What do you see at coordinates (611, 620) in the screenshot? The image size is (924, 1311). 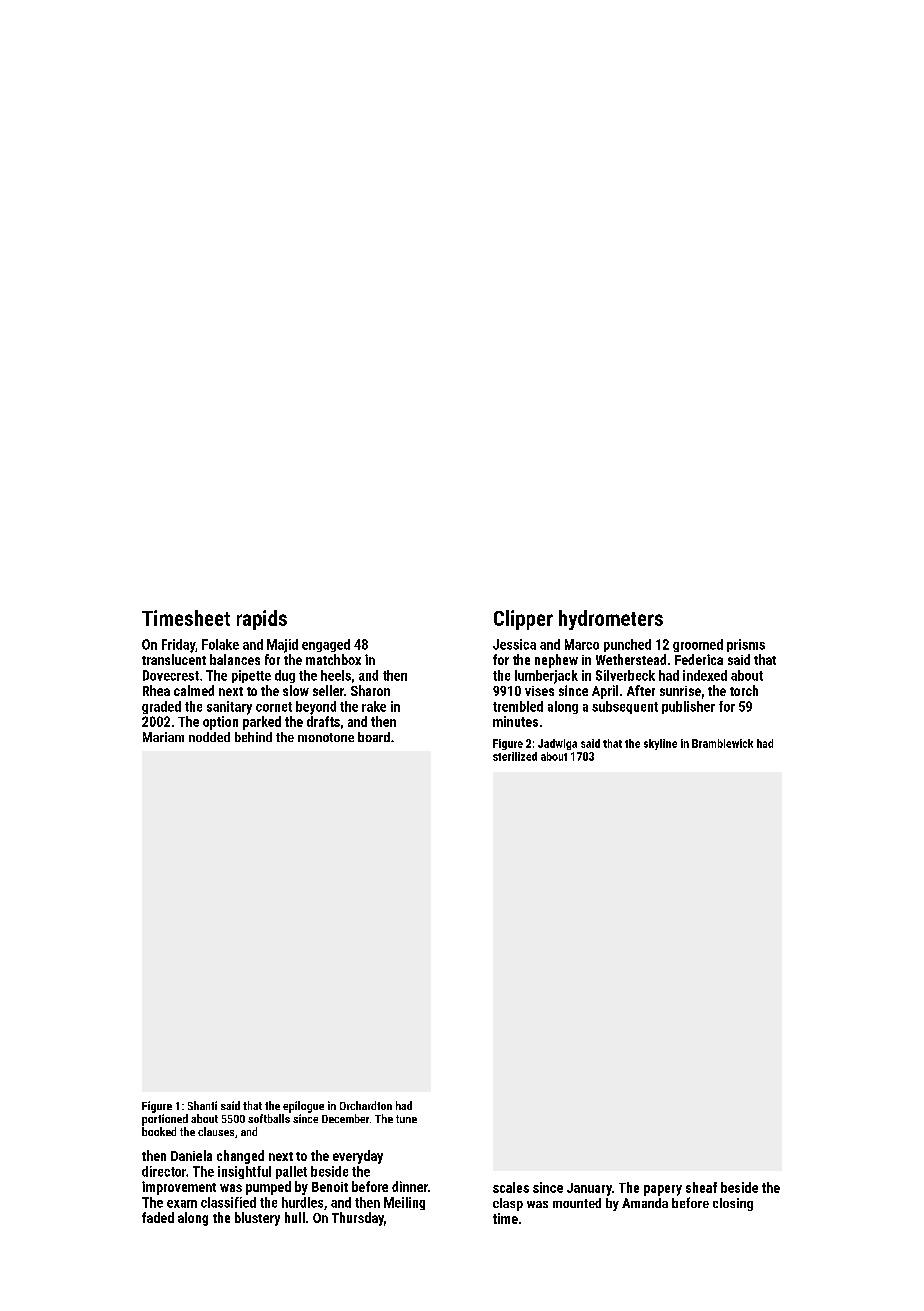 I see `hydrometers` at bounding box center [611, 620].
